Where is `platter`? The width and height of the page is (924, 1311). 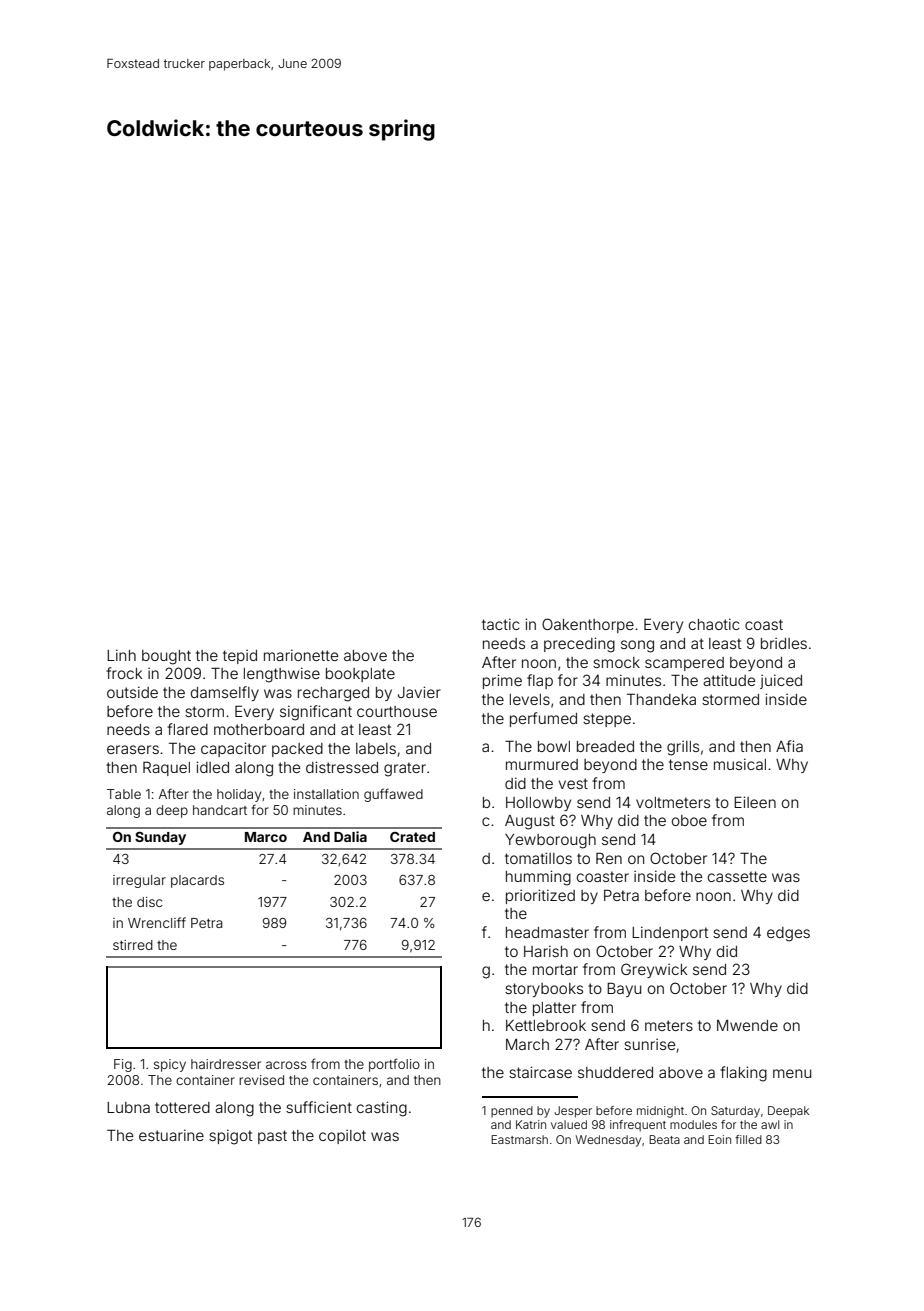 platter is located at coordinates (554, 1009).
